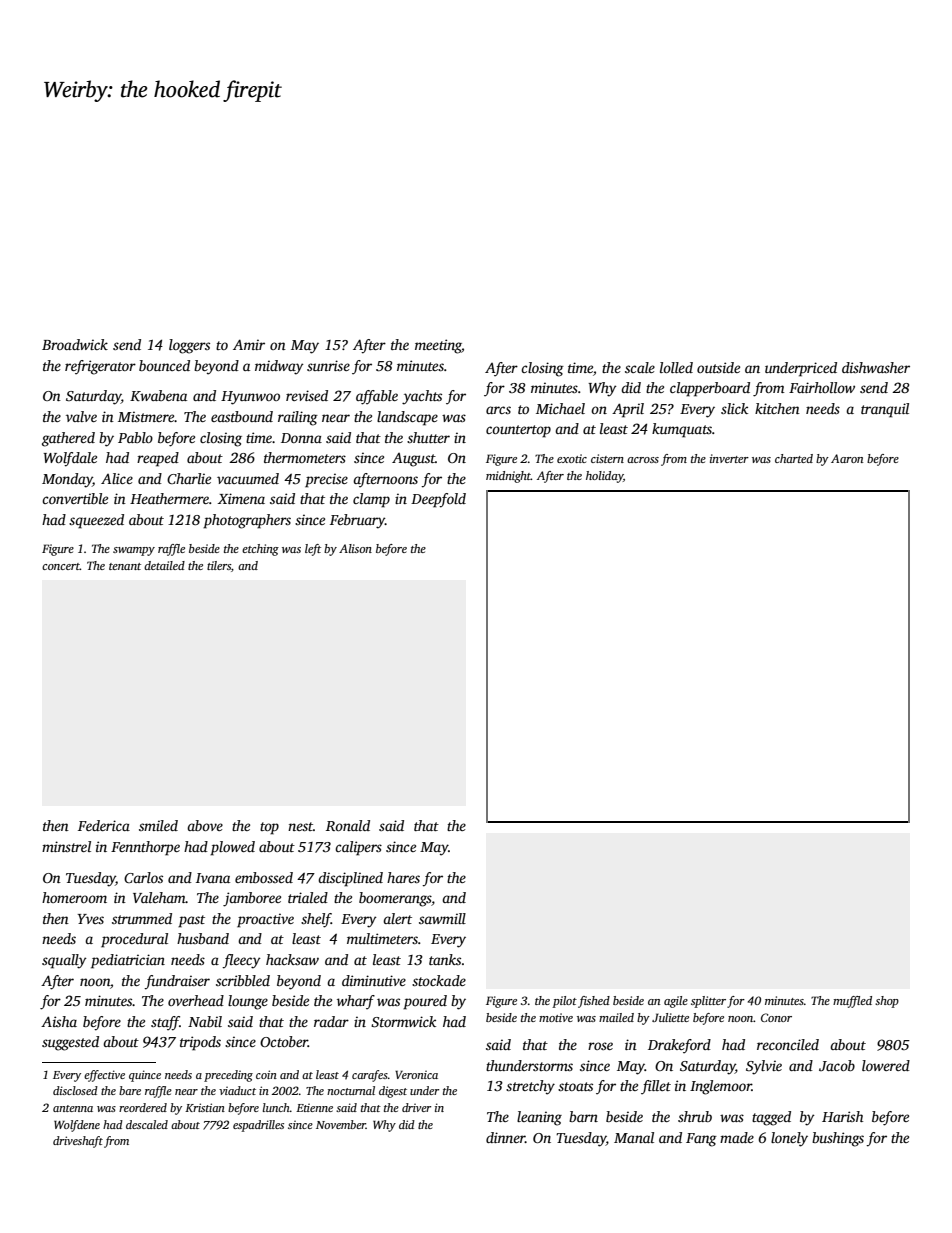 The width and height of the image is (952, 1233). Describe the element at coordinates (438, 346) in the image. I see `meeting` at that location.
